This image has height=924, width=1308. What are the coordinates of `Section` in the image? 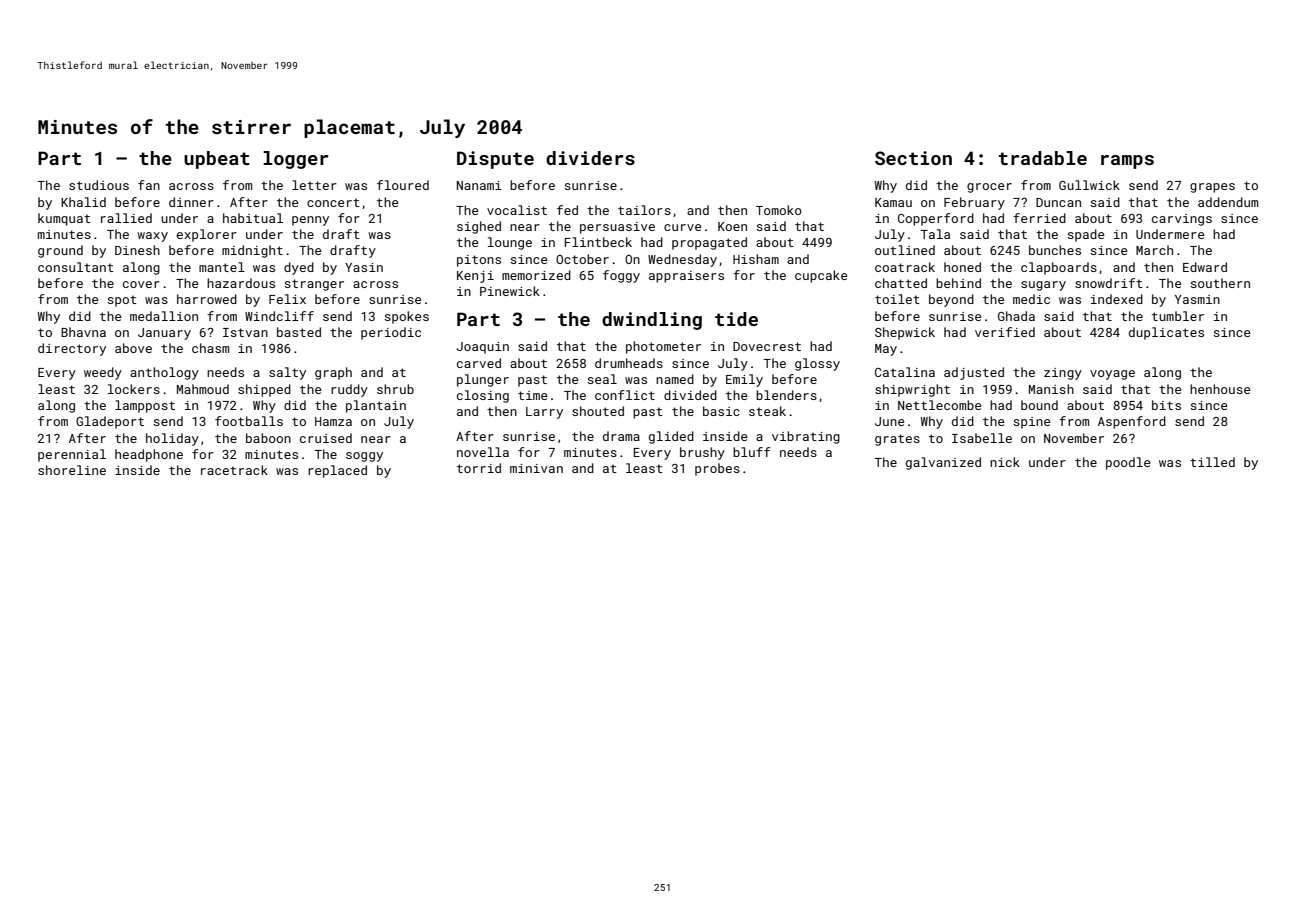 It's located at (913, 158).
